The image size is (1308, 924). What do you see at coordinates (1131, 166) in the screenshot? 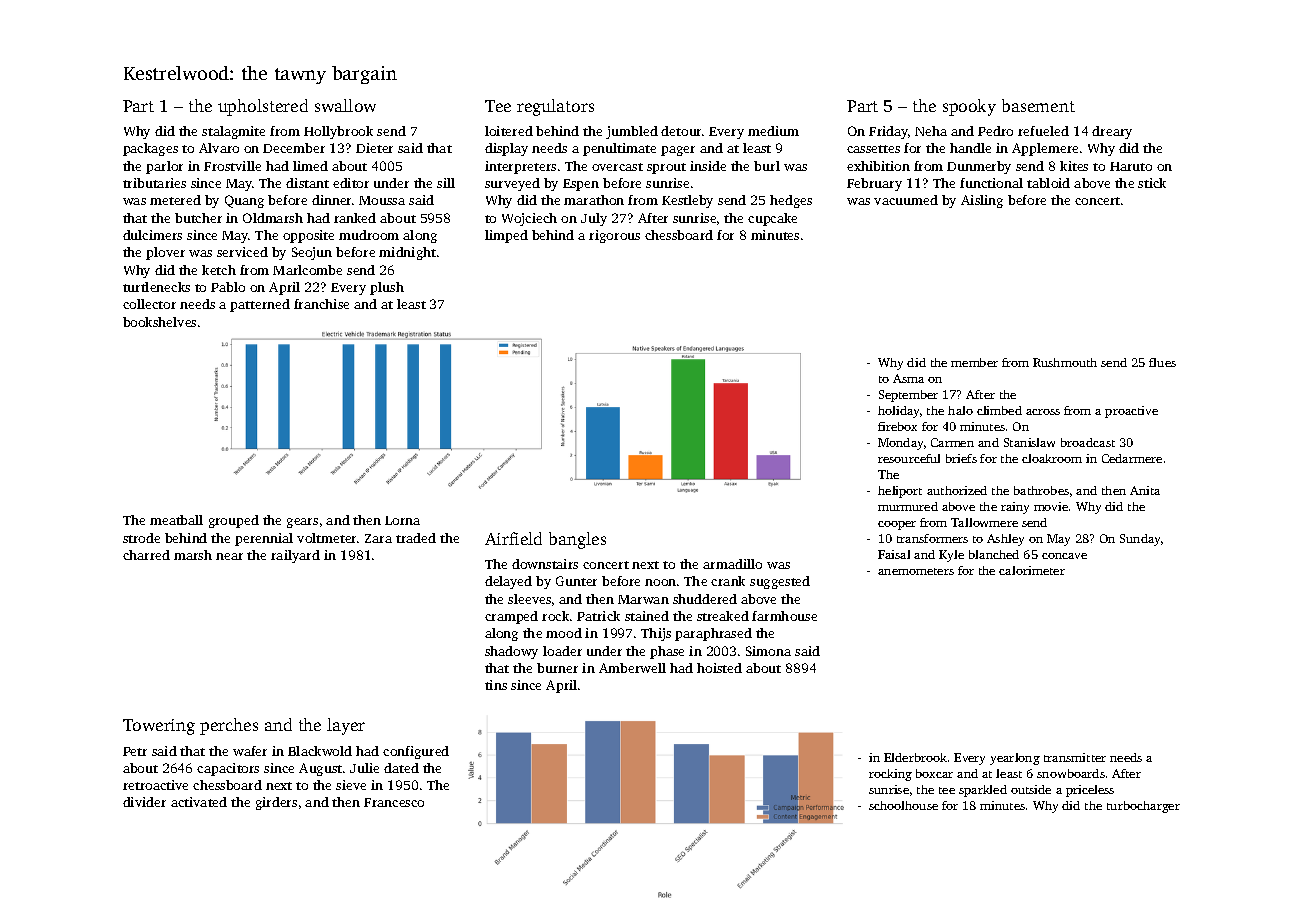
I see `Haruto` at bounding box center [1131, 166].
